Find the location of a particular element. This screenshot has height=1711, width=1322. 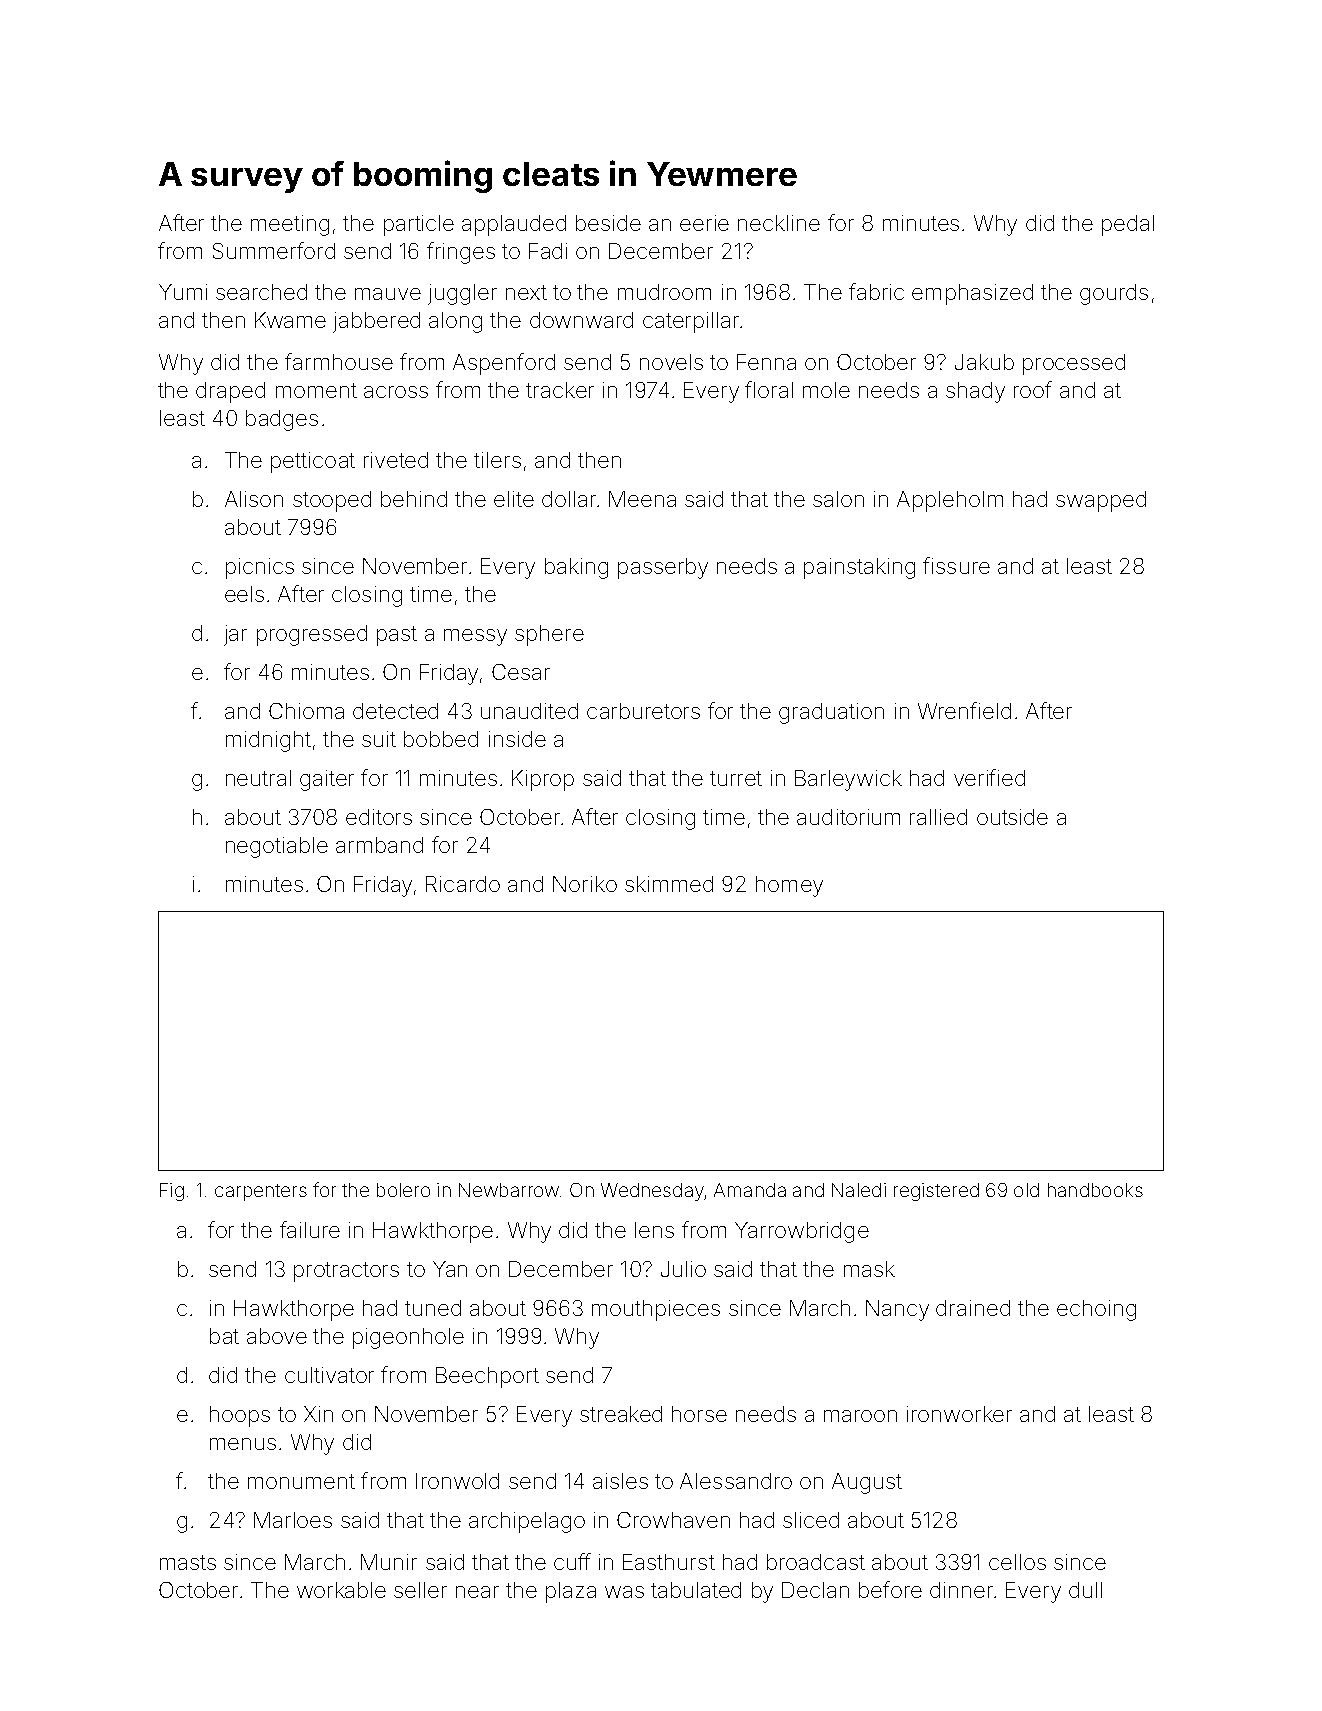

particle is located at coordinates (419, 225).
